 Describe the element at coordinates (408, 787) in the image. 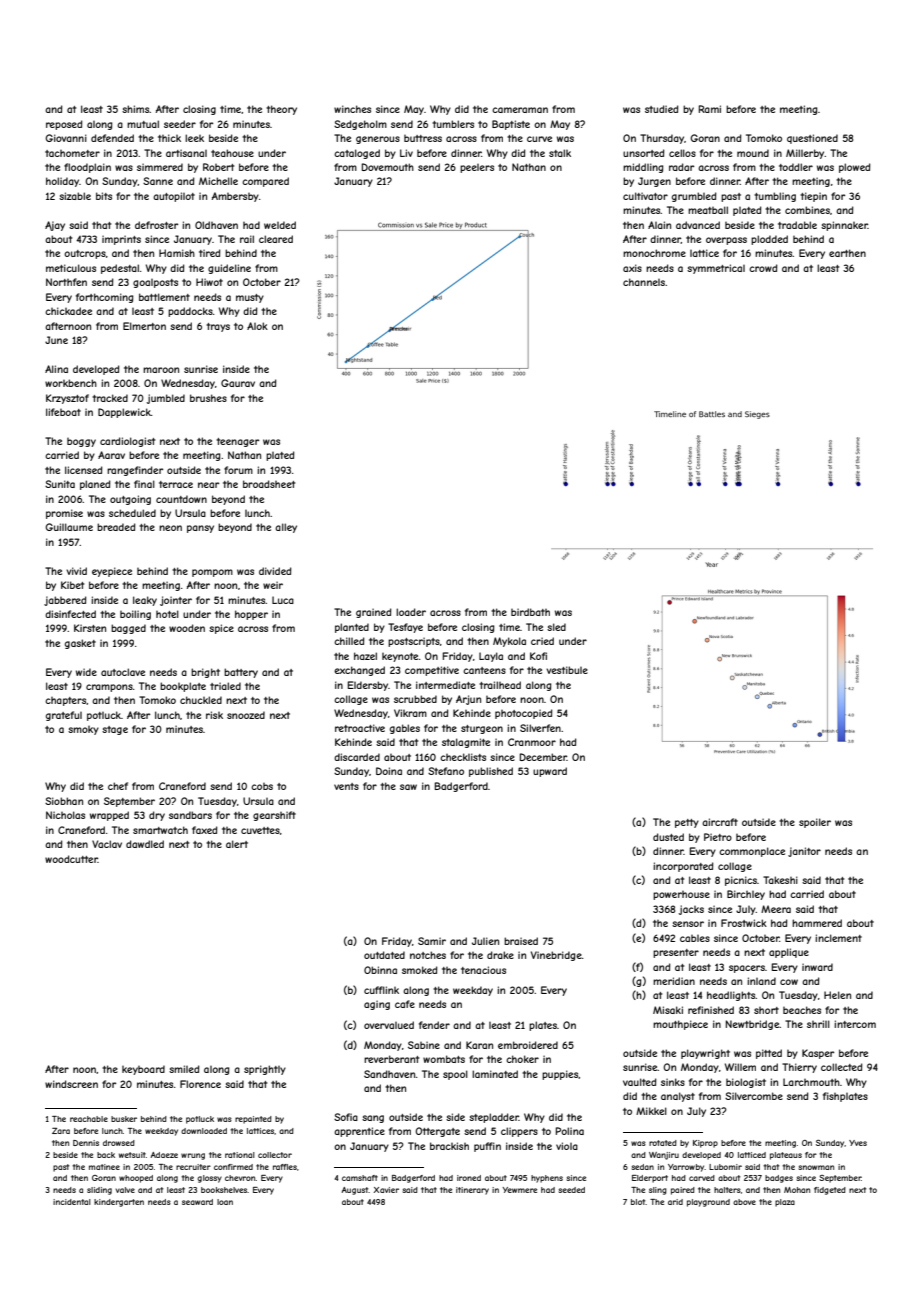

I see `saw` at that location.
